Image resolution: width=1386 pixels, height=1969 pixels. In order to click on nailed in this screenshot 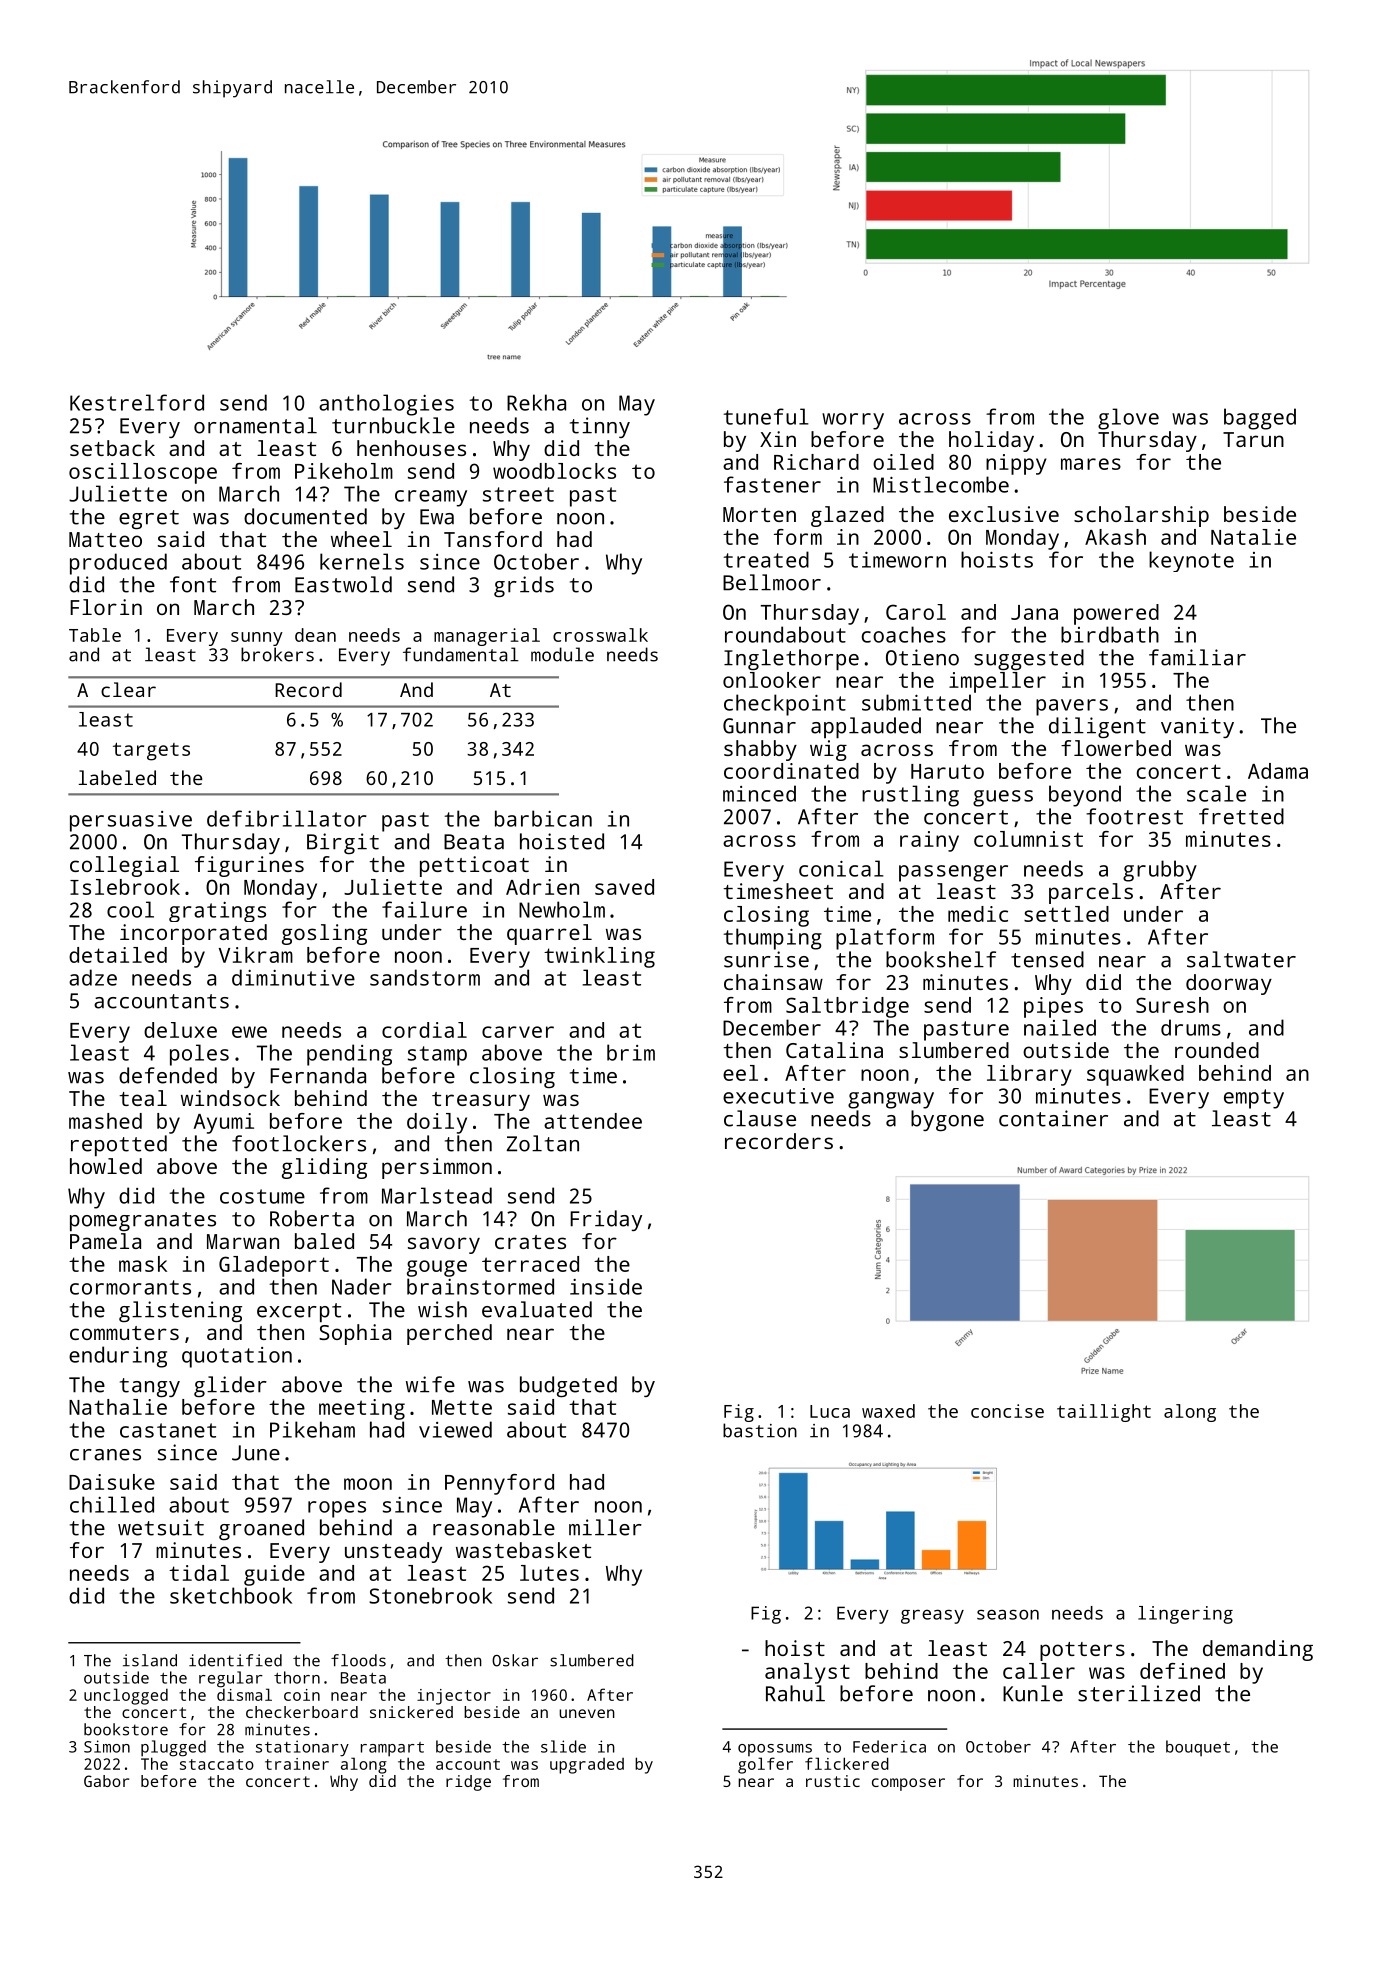, I will do `click(1060, 1027)`.
